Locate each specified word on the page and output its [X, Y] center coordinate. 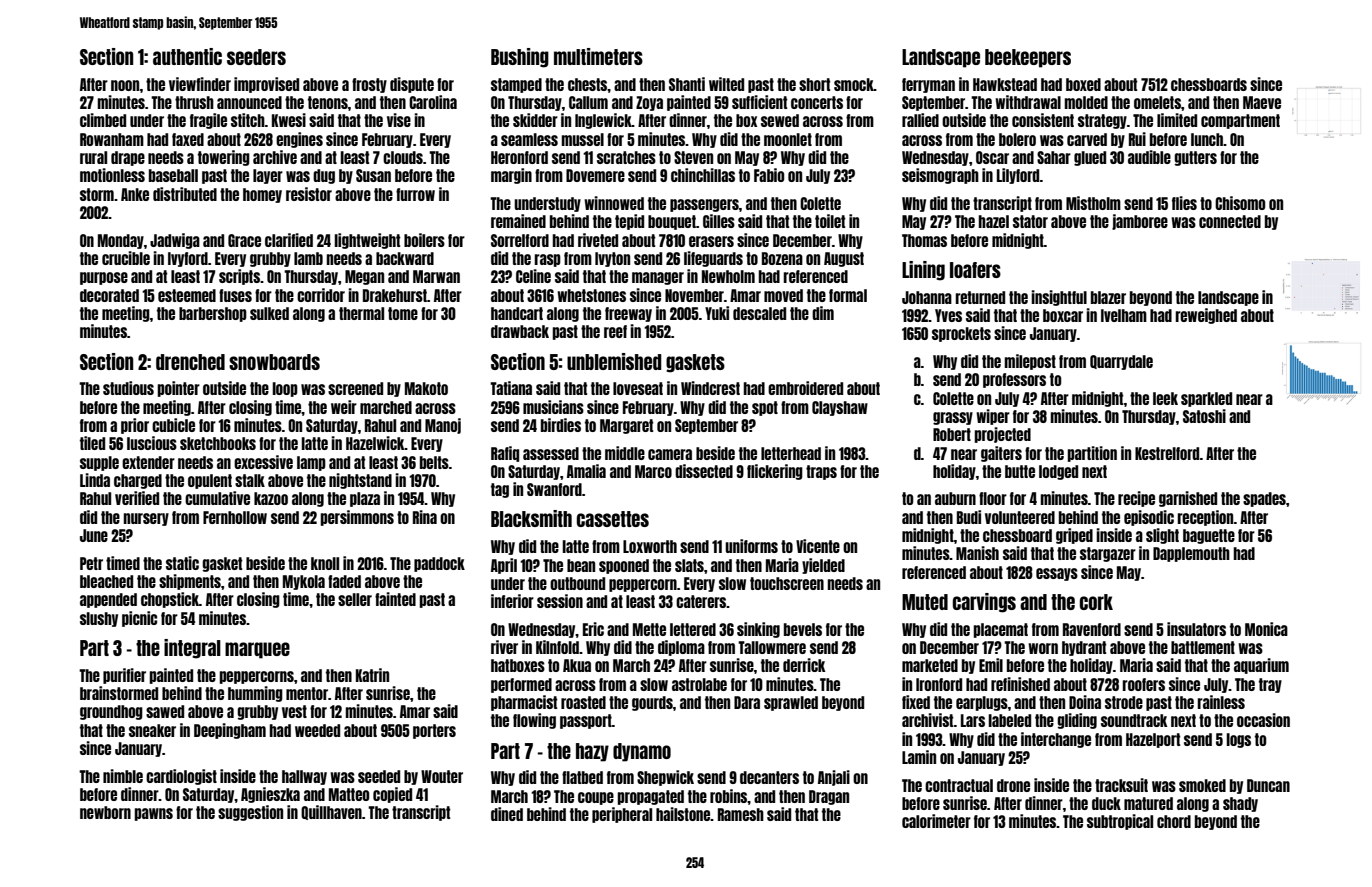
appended [108, 600]
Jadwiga [175, 241]
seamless [529, 139]
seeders [256, 57]
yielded [823, 566]
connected [1230, 221]
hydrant [1084, 648]
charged [138, 481]
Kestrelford [1167, 453]
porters [434, 731]
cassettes [613, 519]
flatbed [582, 777]
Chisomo [1240, 203]
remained [518, 221]
